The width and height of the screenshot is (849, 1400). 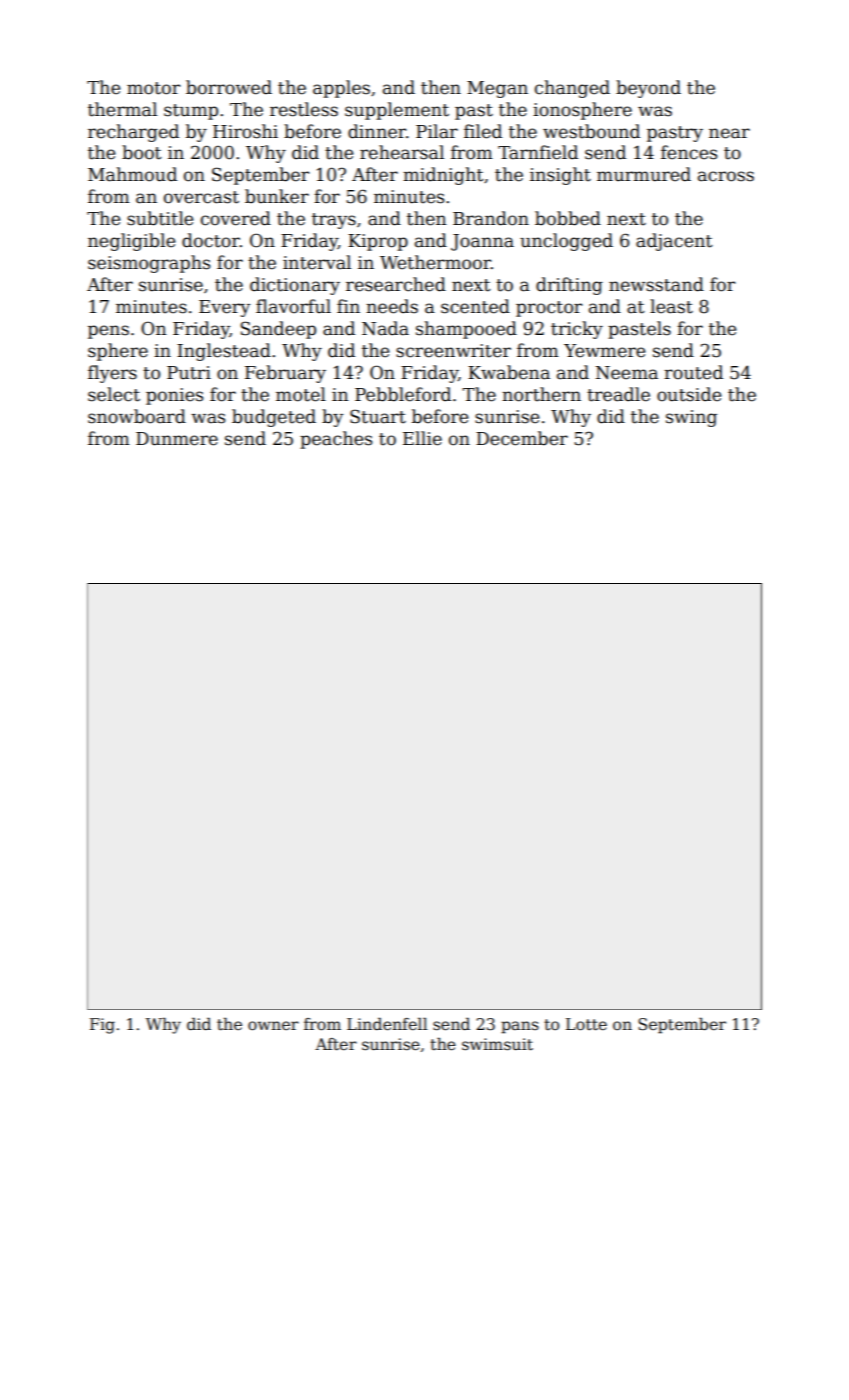 What do you see at coordinates (102, 1026) in the screenshot?
I see `Fig` at bounding box center [102, 1026].
